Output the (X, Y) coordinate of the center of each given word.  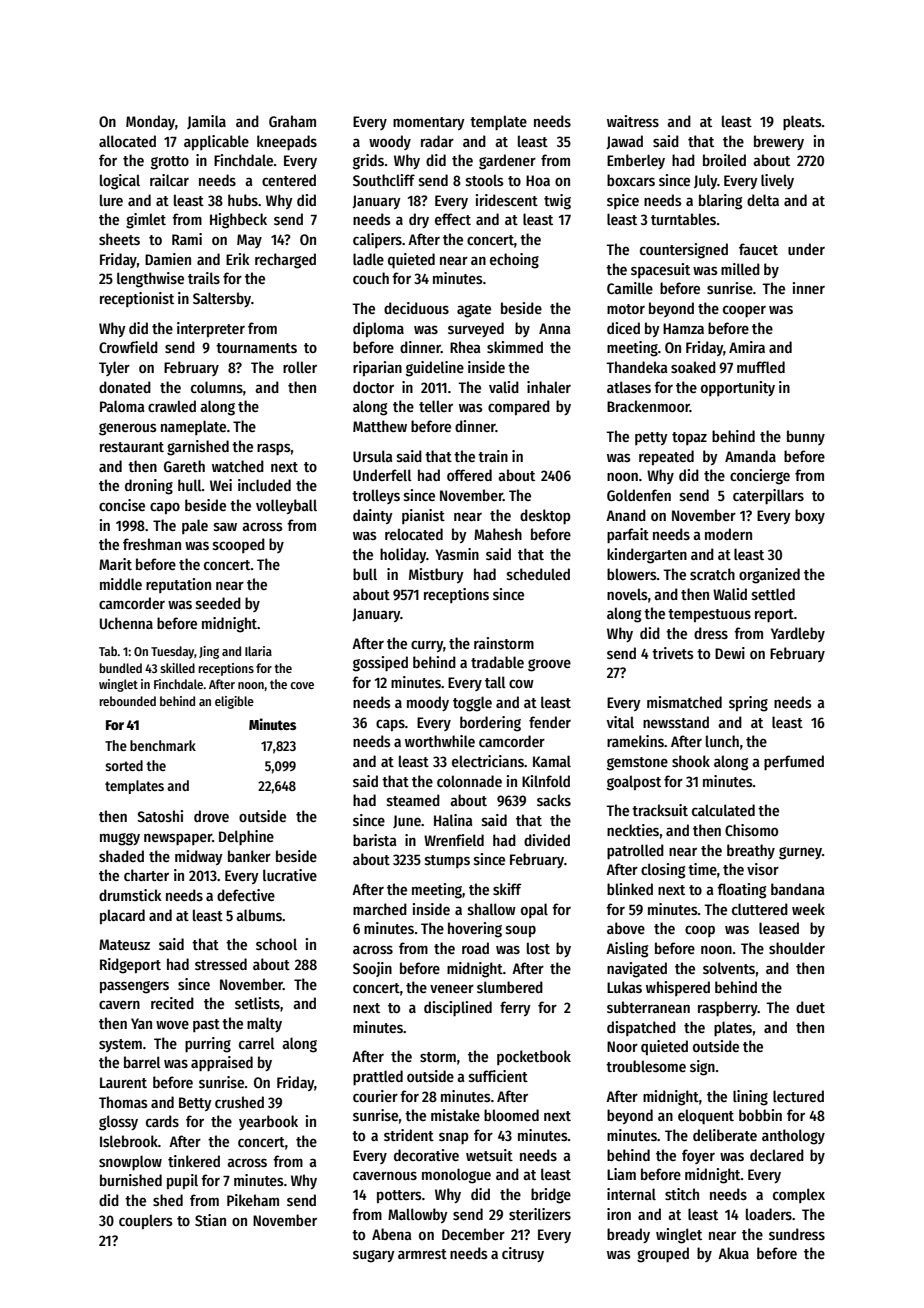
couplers (146, 1221)
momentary (429, 123)
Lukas (624, 987)
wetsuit (489, 1155)
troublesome (646, 1066)
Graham (292, 121)
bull (365, 574)
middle (121, 584)
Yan (141, 1023)
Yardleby (798, 634)
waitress (633, 121)
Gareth (184, 466)
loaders (769, 1214)
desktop (545, 516)
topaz (689, 438)
